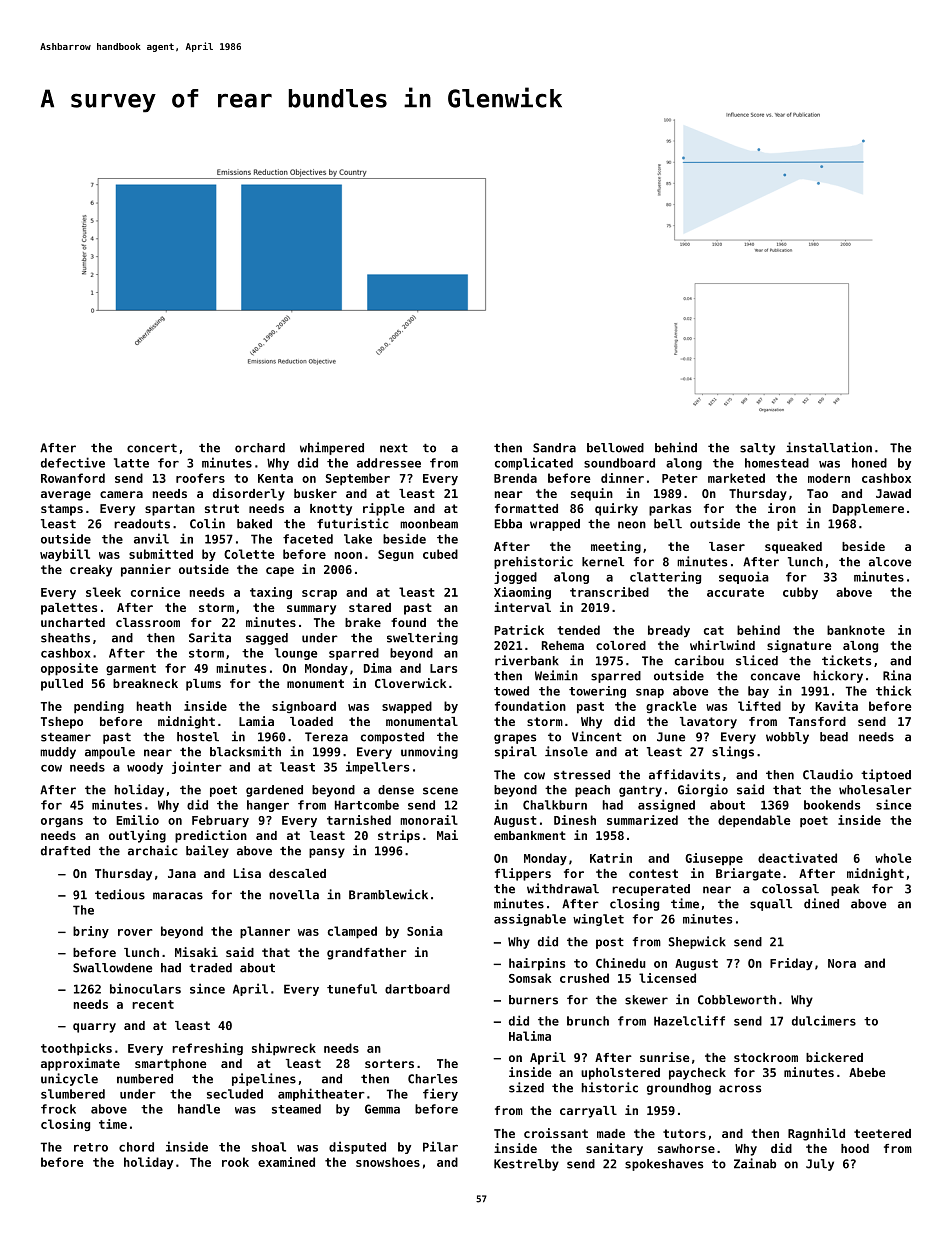 This screenshot has height=1233, width=952. What do you see at coordinates (603, 562) in the screenshot?
I see `kernel` at bounding box center [603, 562].
